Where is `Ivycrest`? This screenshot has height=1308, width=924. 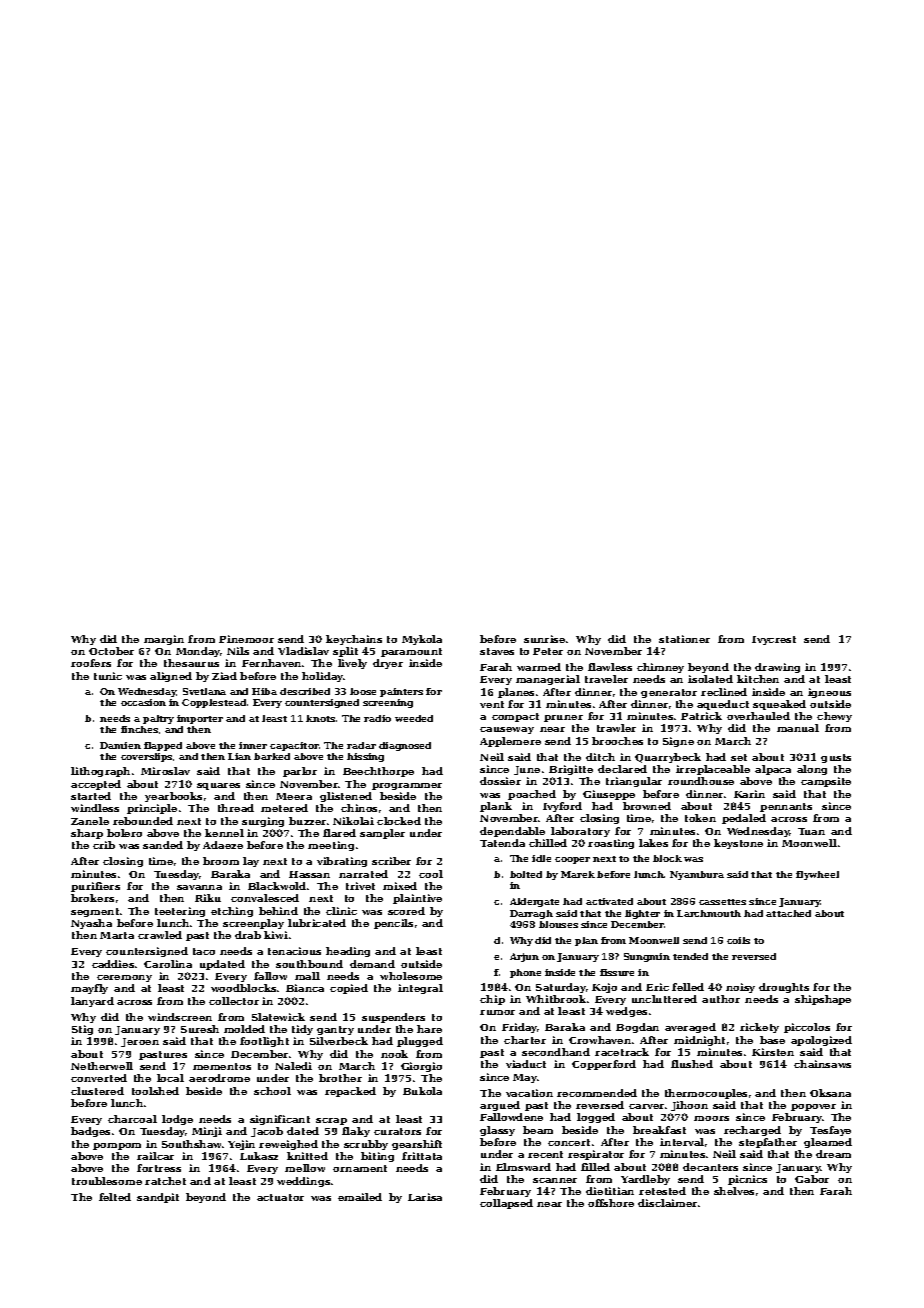
Ivycrest is located at coordinates (774, 640).
